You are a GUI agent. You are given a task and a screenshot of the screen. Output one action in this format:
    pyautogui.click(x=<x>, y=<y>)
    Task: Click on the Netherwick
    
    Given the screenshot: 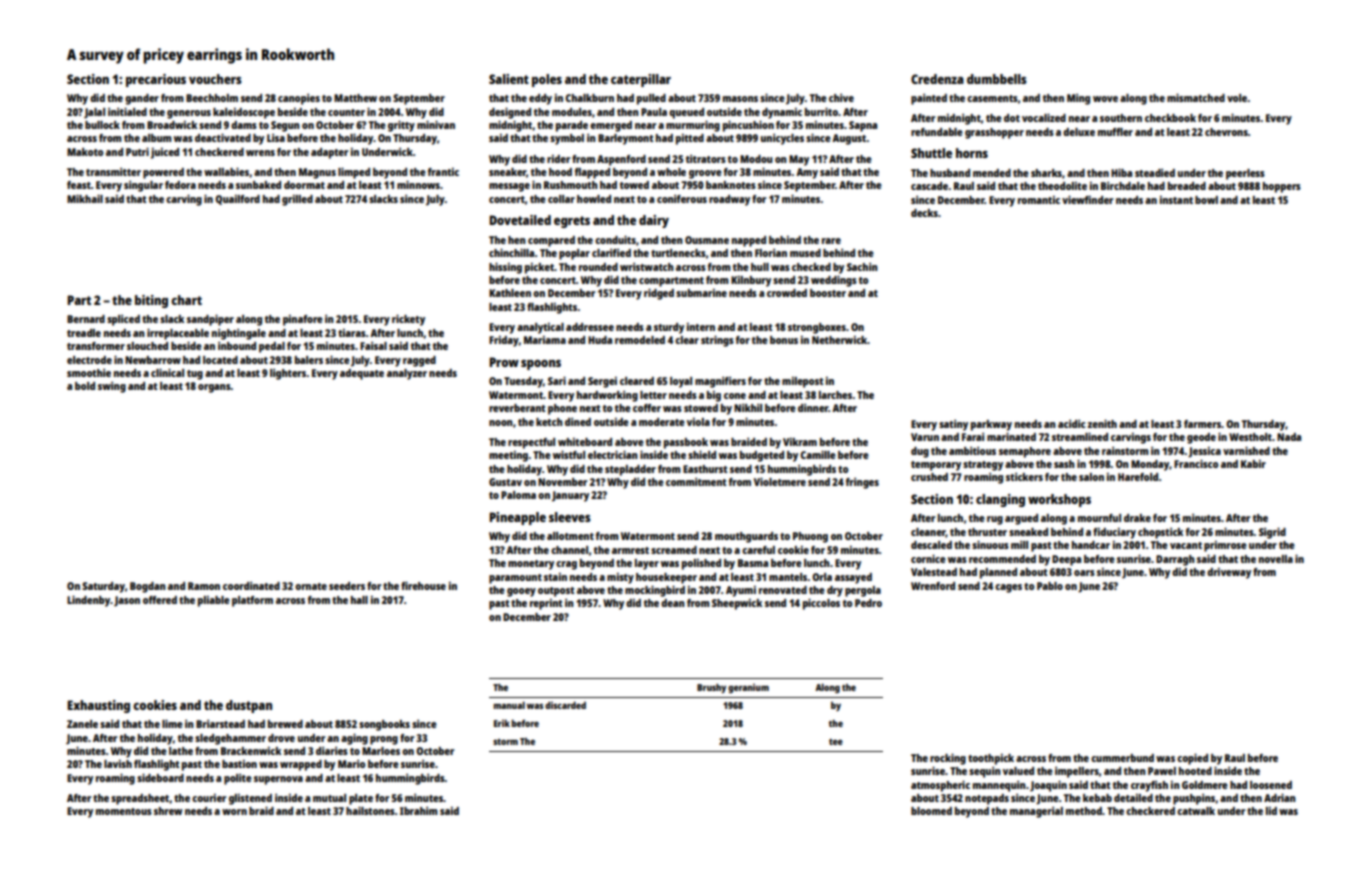 What is the action you would take?
    pyautogui.click(x=840, y=340)
